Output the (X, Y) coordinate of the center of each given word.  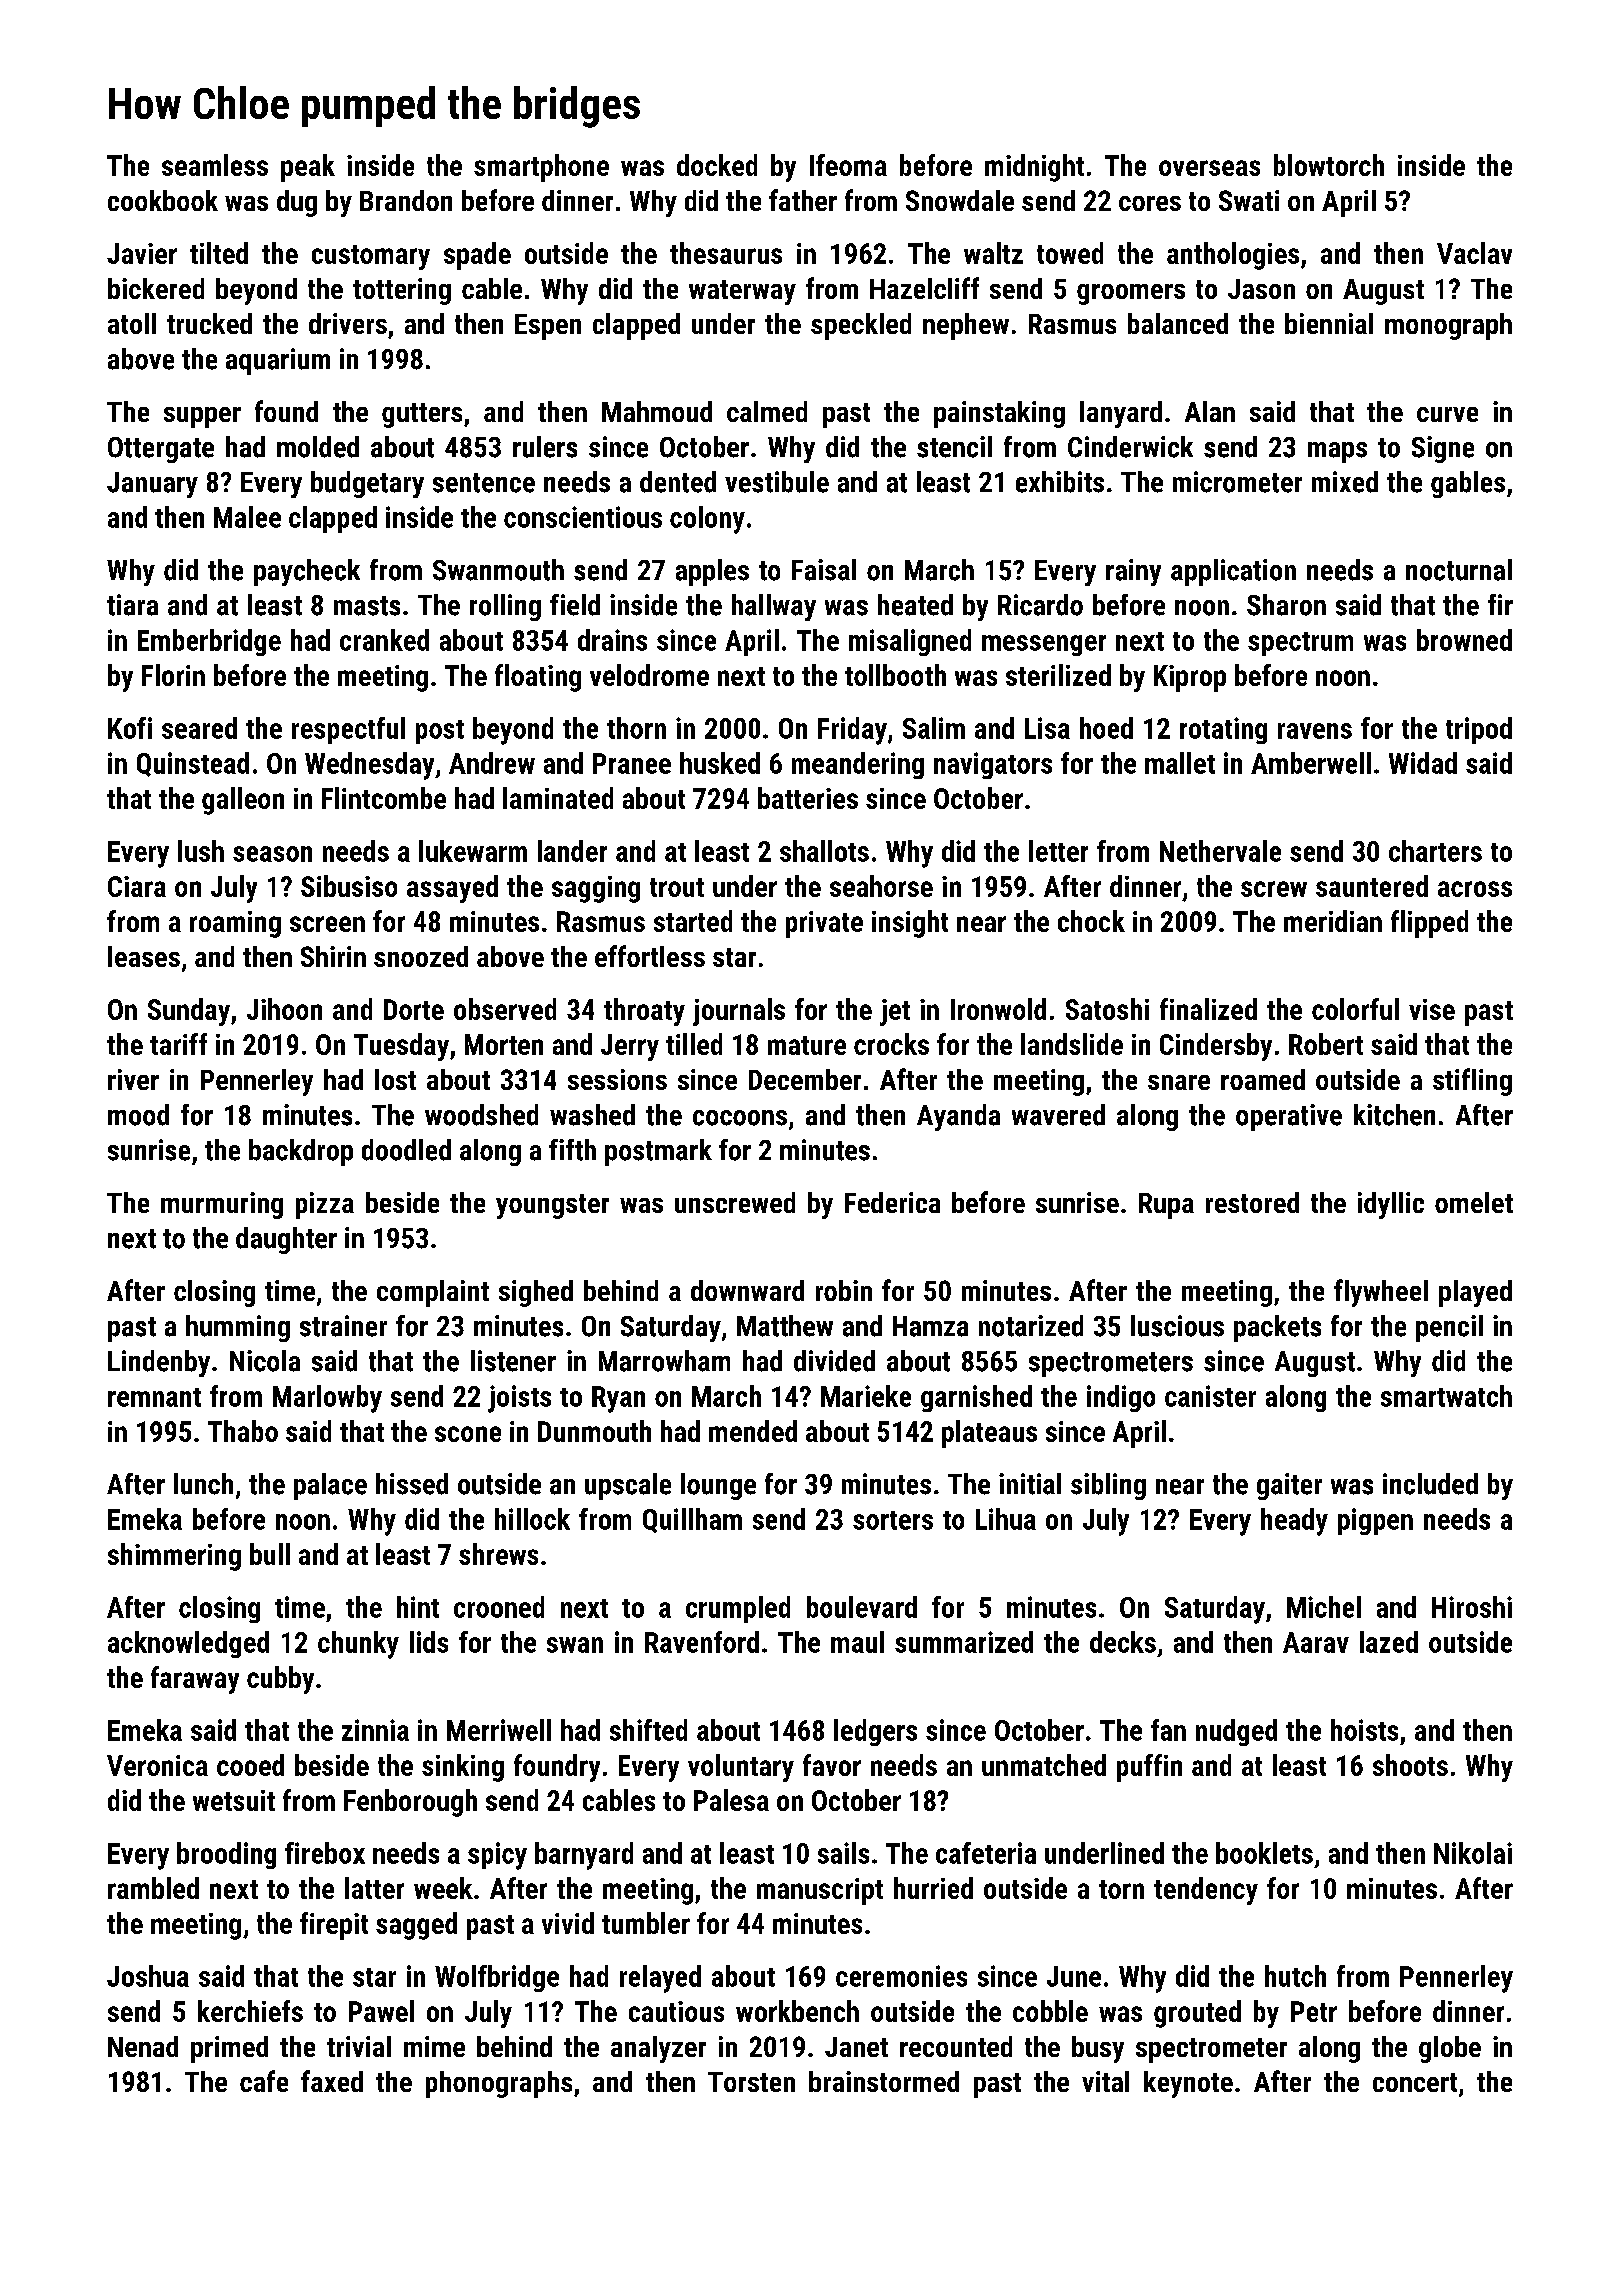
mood (138, 1115)
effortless (650, 956)
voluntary (741, 1768)
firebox (325, 1853)
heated (915, 605)
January (152, 485)
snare (1179, 1082)
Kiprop (1190, 678)
